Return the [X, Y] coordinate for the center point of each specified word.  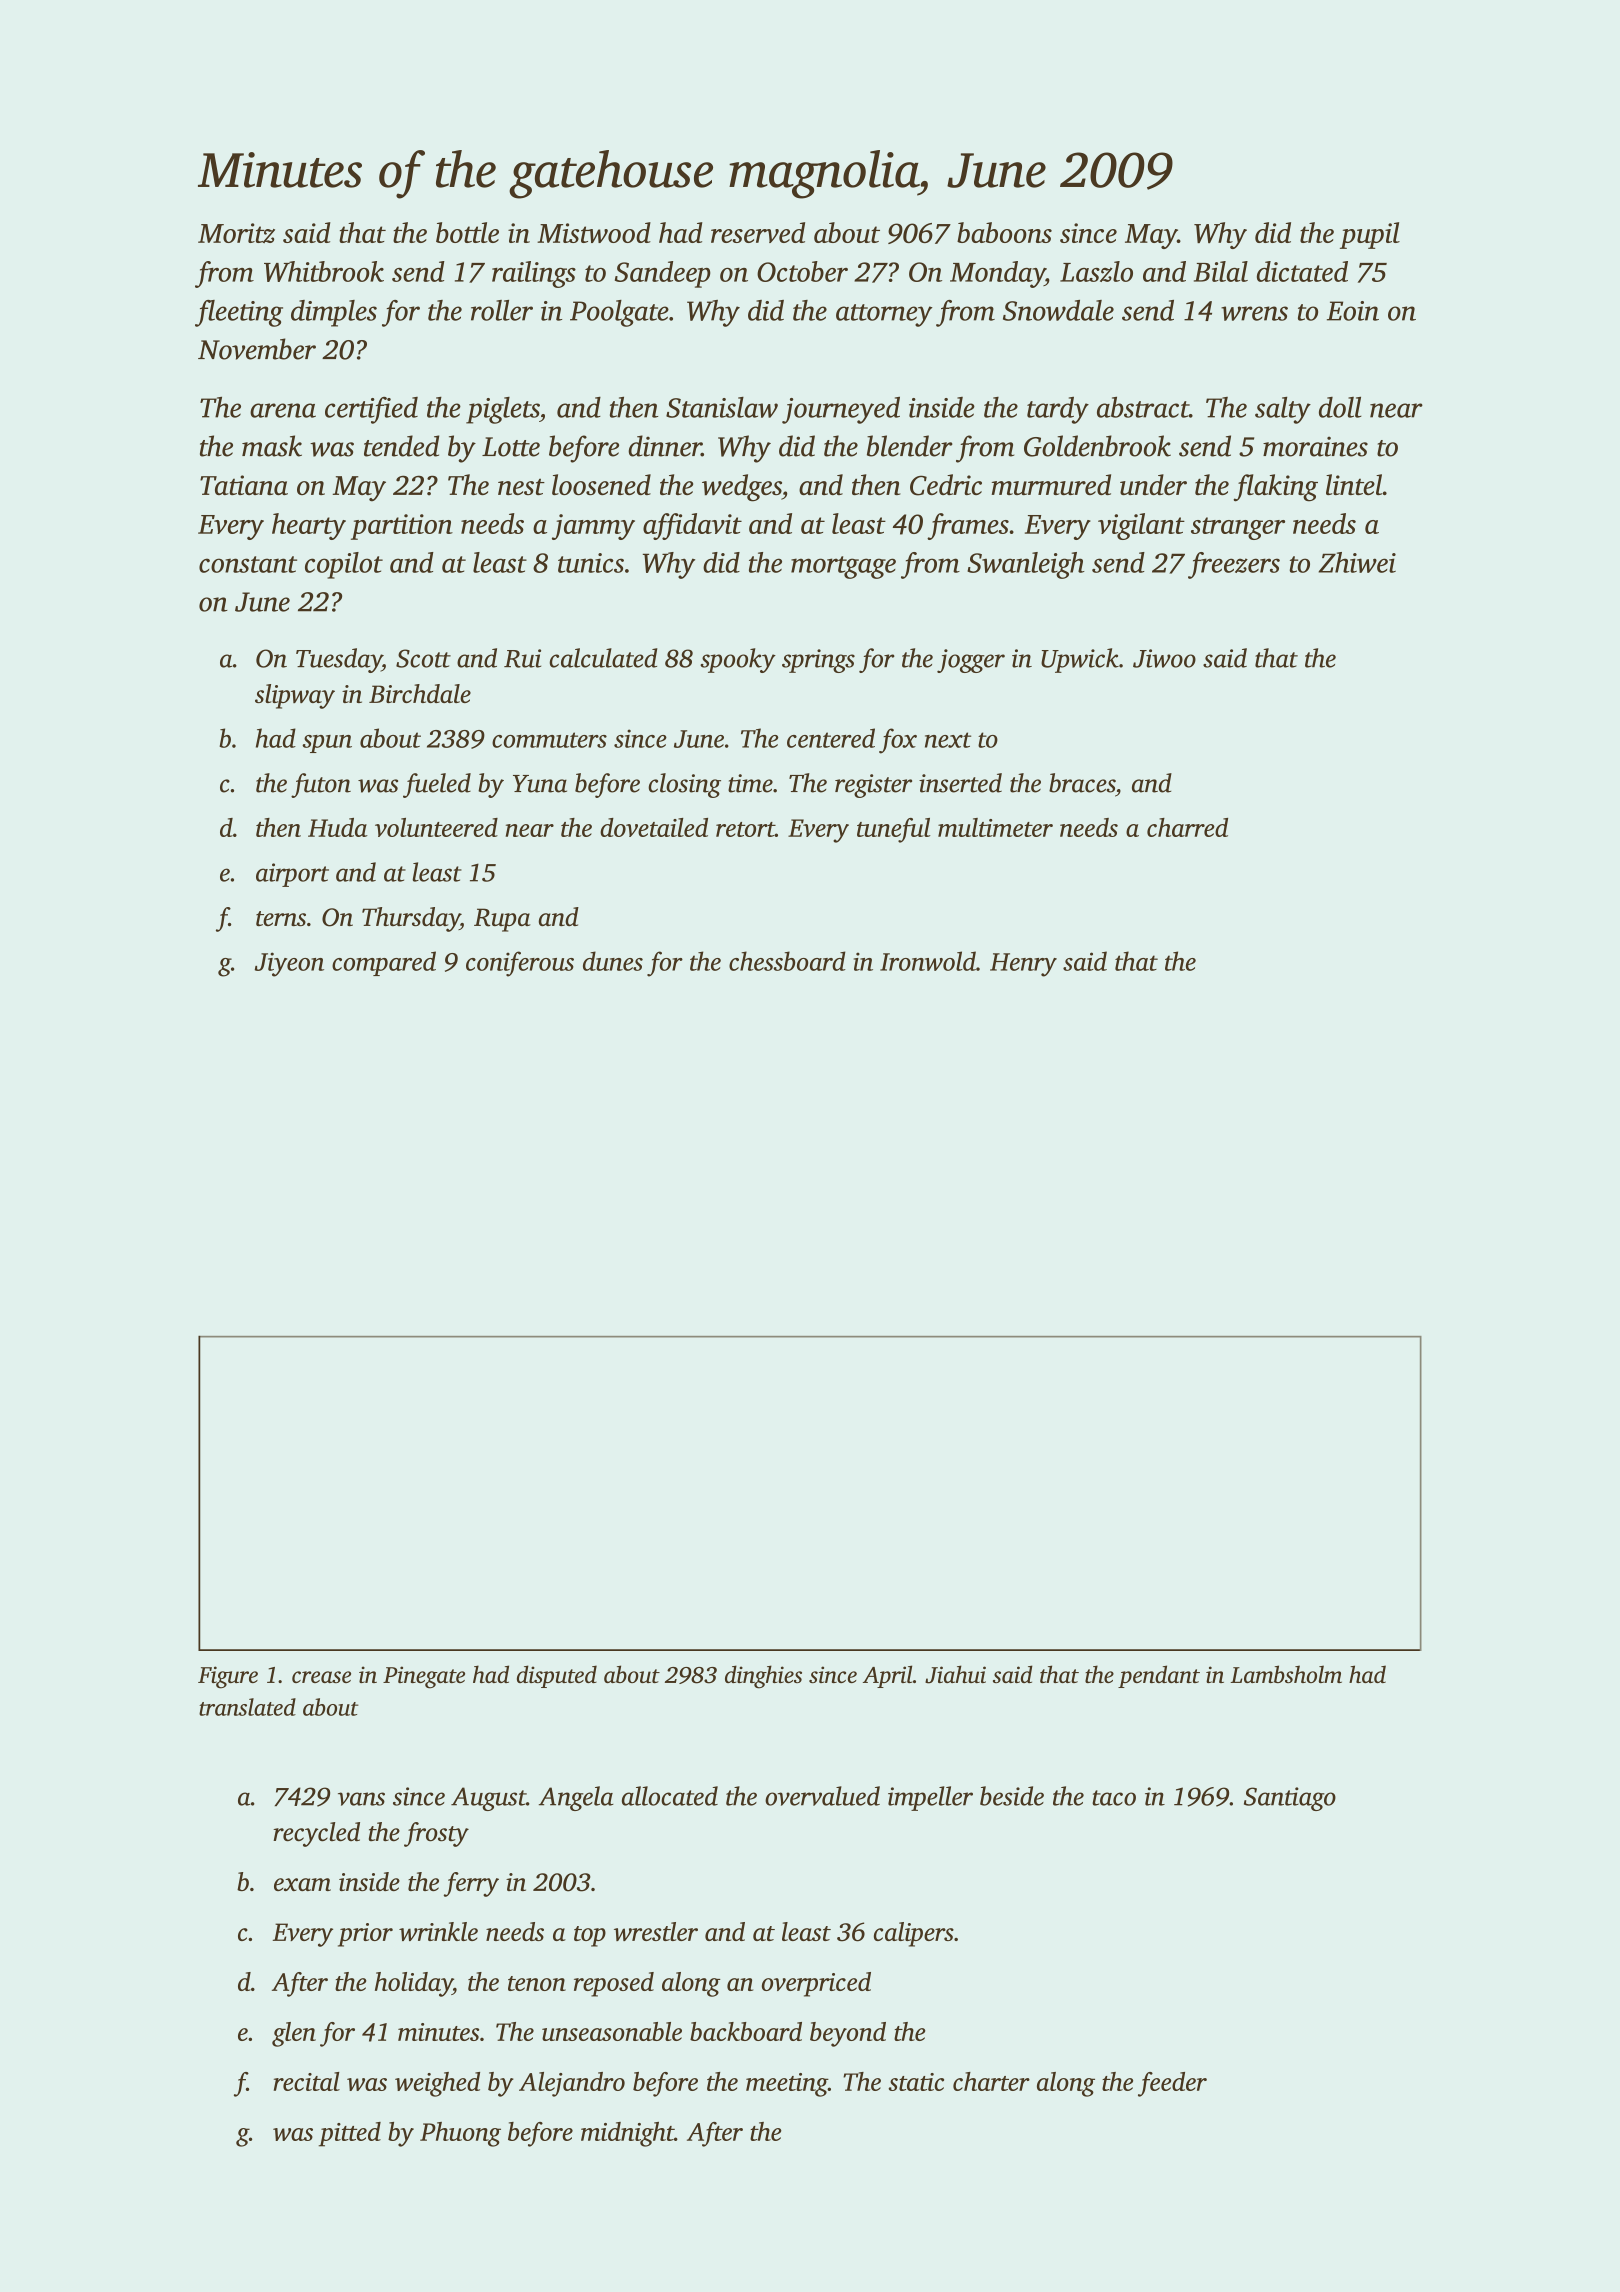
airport [292, 875]
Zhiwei [1357, 562]
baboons [1004, 232]
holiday [414, 1984]
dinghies [763, 1677]
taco [1114, 1798]
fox [898, 741]
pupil [1370, 235]
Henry [1023, 965]
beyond [848, 2034]
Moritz [236, 233]
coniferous [520, 964]
